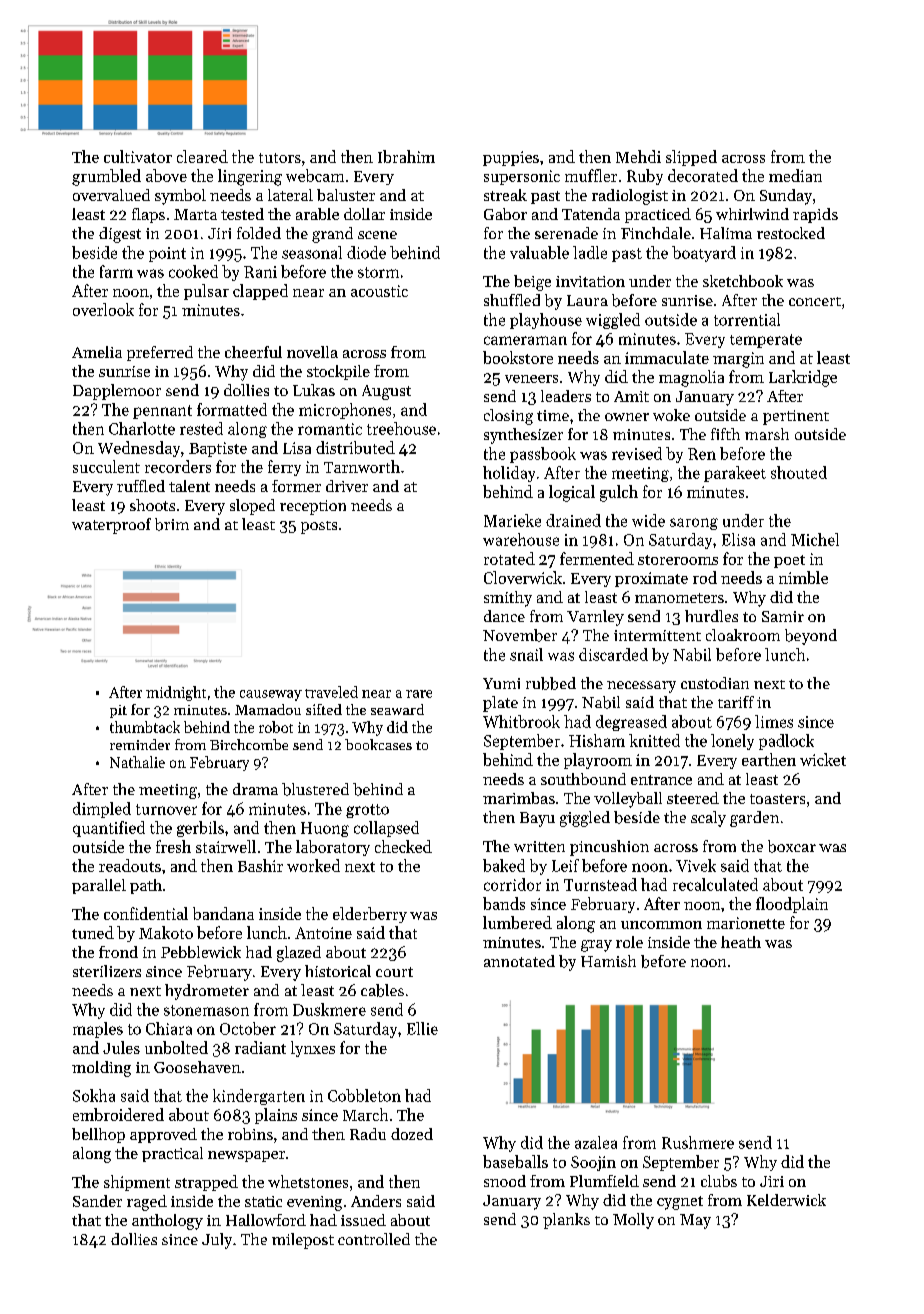  Describe the element at coordinates (118, 1114) in the document. I see `embroidered` at that location.
